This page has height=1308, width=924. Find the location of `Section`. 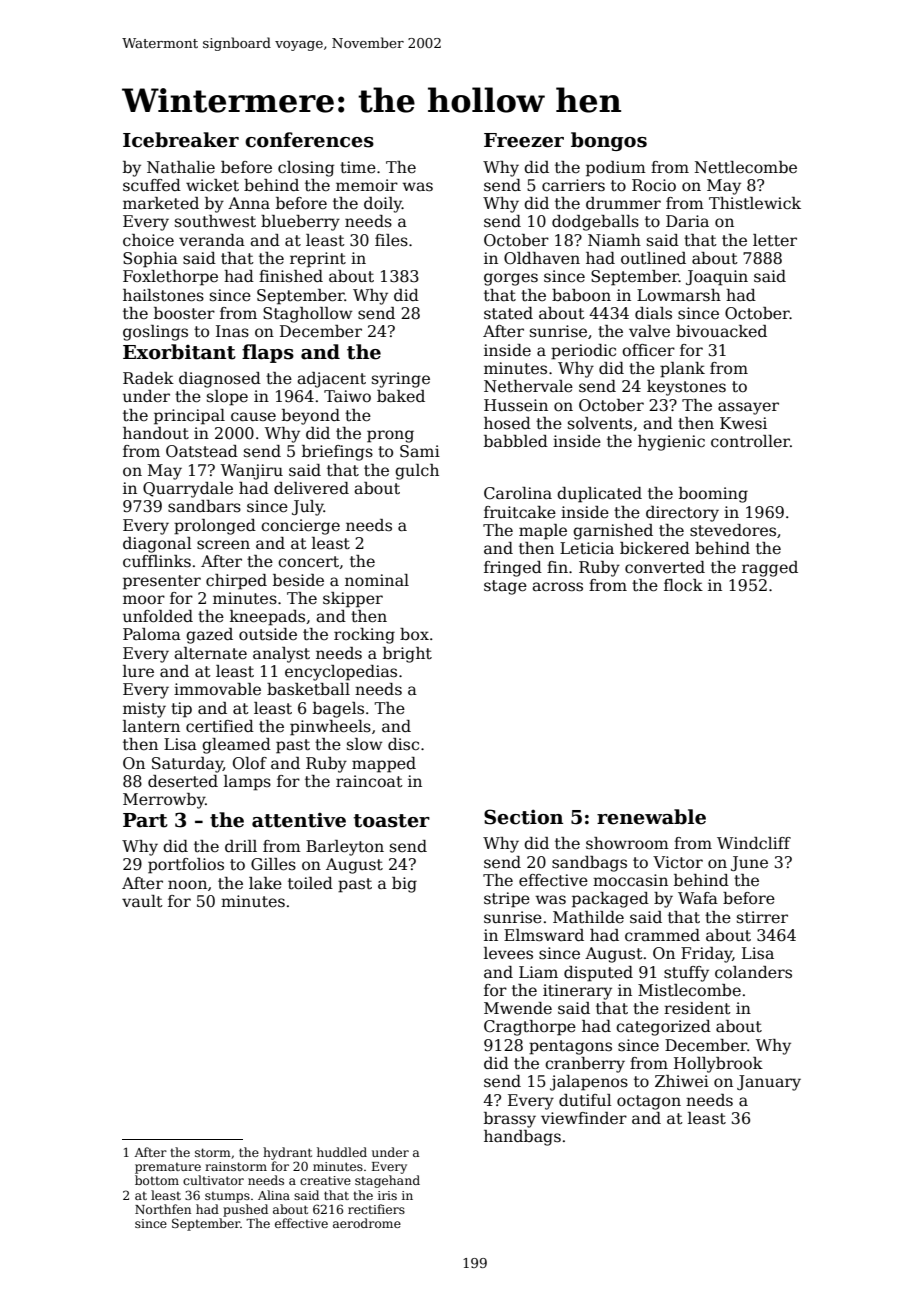

Section is located at coordinates (523, 817).
